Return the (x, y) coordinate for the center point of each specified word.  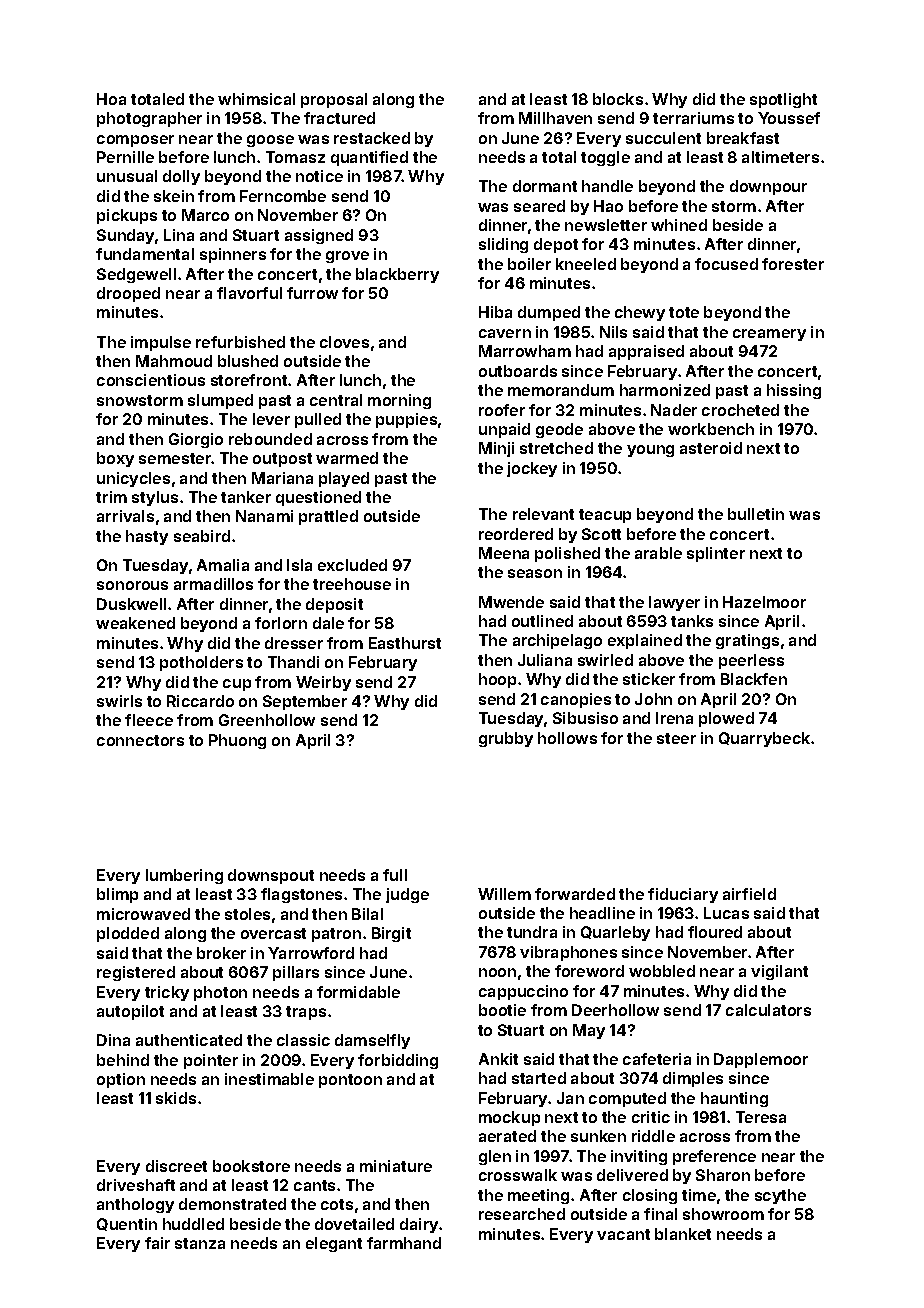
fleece (149, 720)
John (653, 699)
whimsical (256, 99)
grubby (506, 739)
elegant (334, 1244)
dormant (545, 186)
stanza (200, 1243)
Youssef (789, 118)
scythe (780, 1196)
